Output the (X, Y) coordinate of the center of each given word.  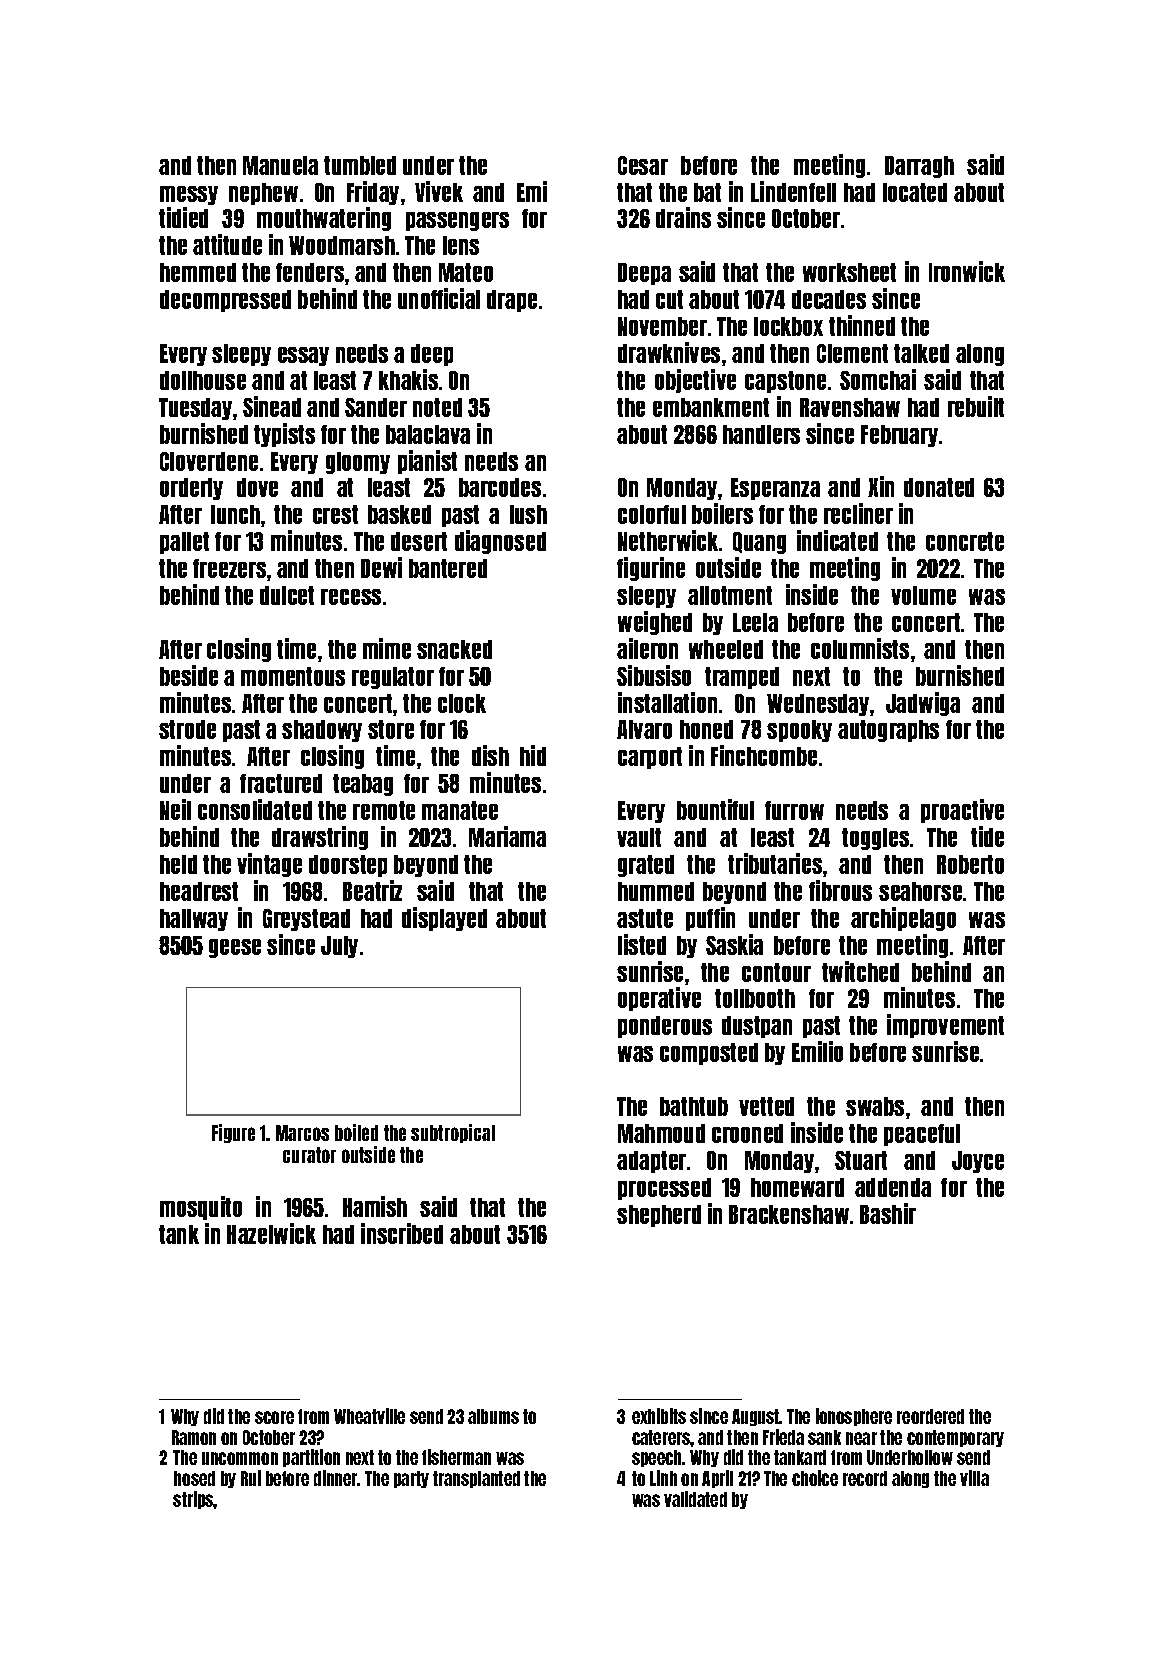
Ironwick (967, 271)
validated (695, 1499)
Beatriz (372, 890)
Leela (755, 622)
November (662, 326)
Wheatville (369, 1416)
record (865, 1478)
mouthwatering (324, 219)
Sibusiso (654, 675)
